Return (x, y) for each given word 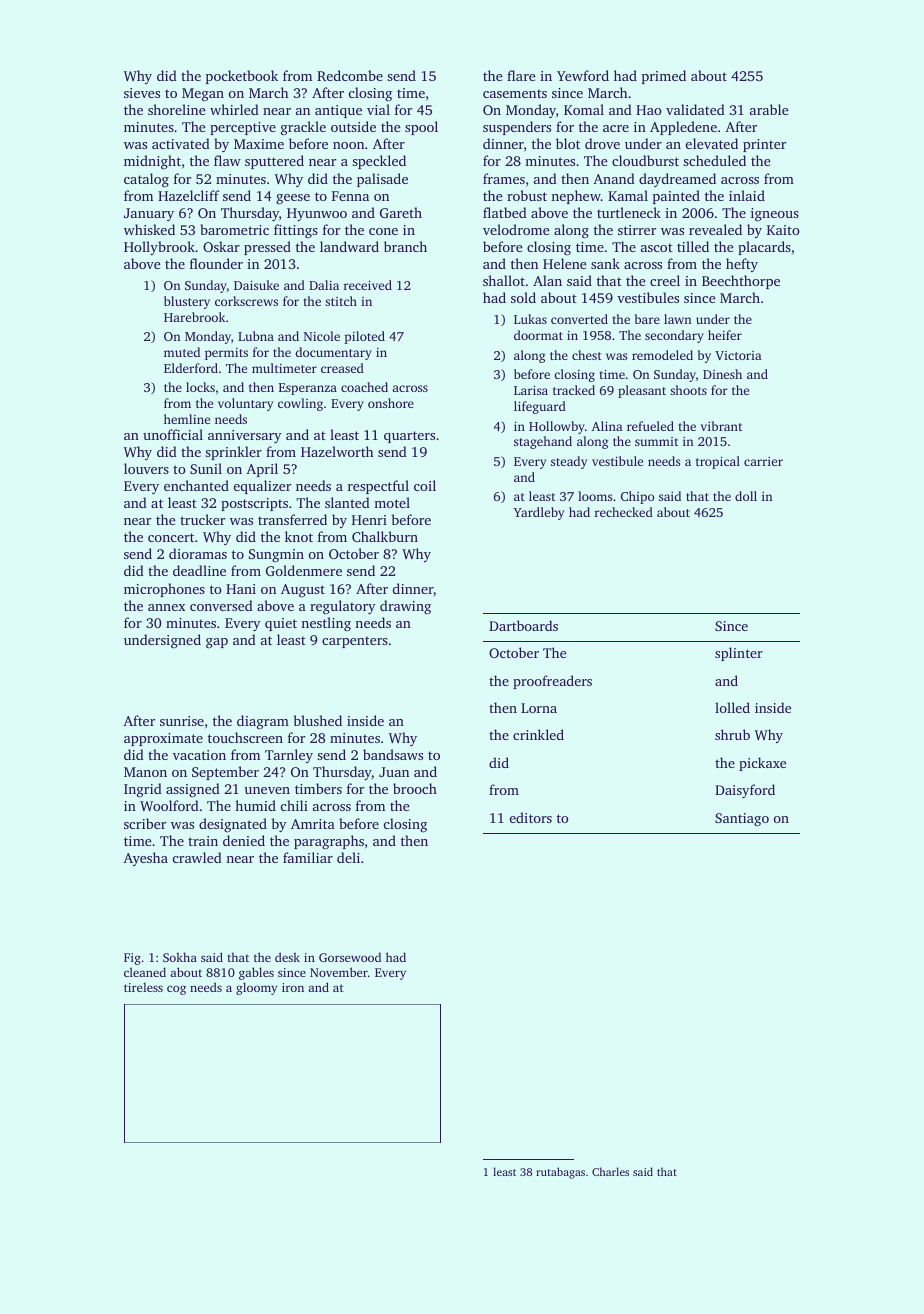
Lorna (539, 708)
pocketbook (242, 77)
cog (176, 990)
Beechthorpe (741, 282)
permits (226, 354)
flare (521, 75)
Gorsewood (350, 957)
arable (769, 109)
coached (364, 387)
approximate (163, 739)
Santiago (742, 819)
